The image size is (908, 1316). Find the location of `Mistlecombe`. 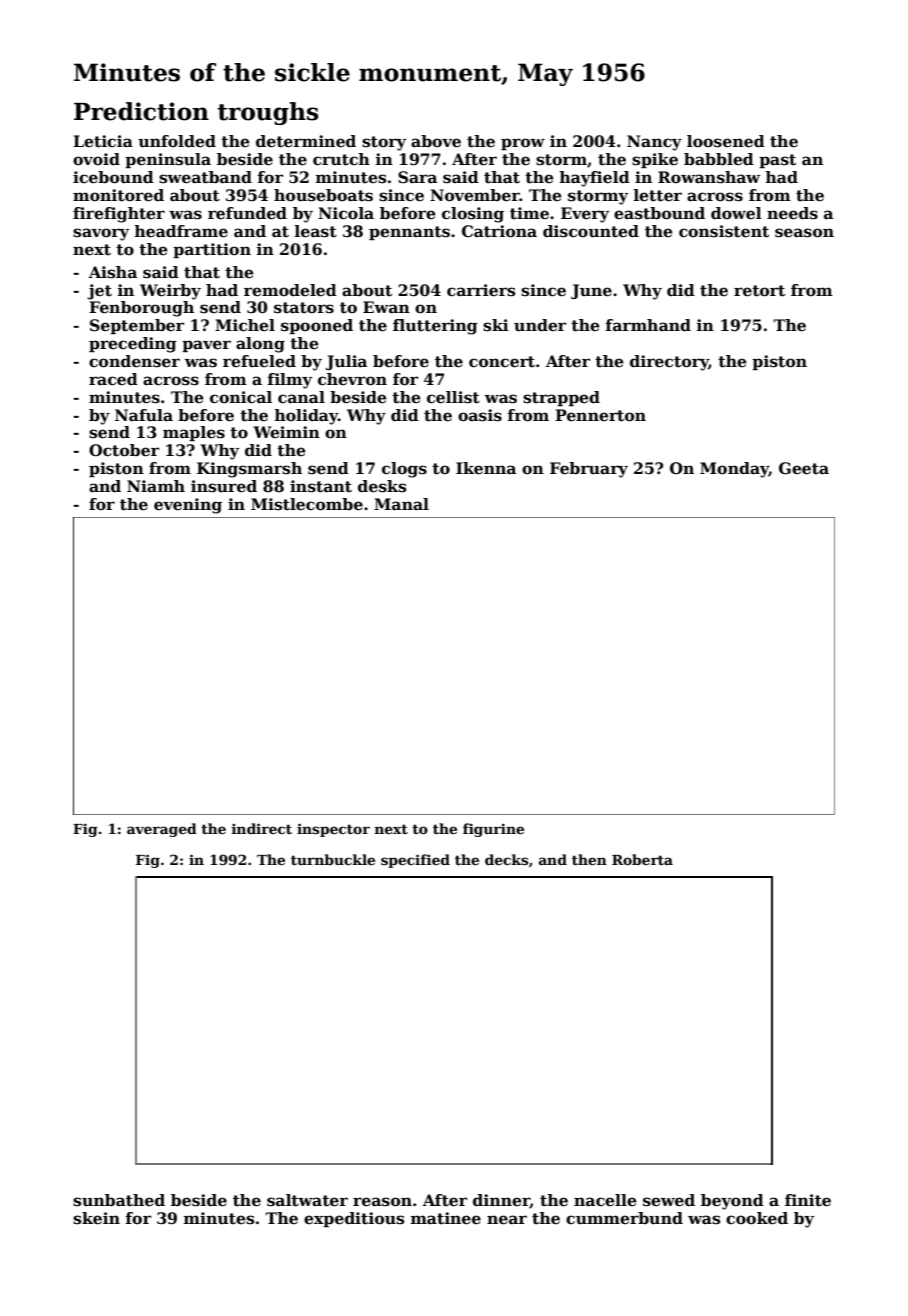

Mistlecombe is located at coordinates (307, 504).
